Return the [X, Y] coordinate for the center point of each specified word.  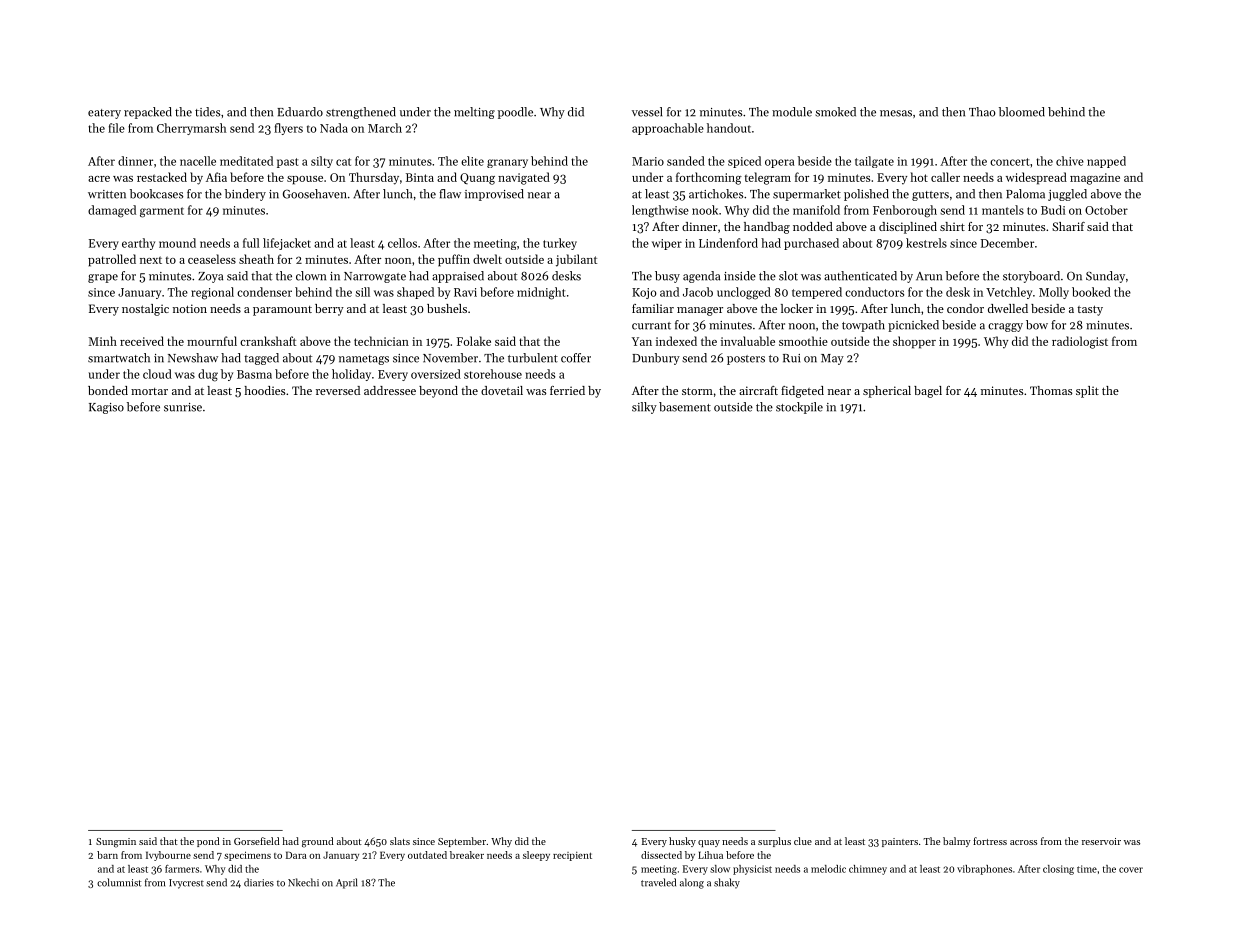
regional [212, 293]
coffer [576, 358]
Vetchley [1009, 293]
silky [644, 408]
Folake [474, 341]
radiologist [1080, 342]
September [462, 842]
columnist [119, 882]
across [1023, 842]
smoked [835, 112]
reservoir [1101, 841]
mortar [149, 391]
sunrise [183, 407]
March [385, 128]
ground [318, 842]
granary [507, 163]
